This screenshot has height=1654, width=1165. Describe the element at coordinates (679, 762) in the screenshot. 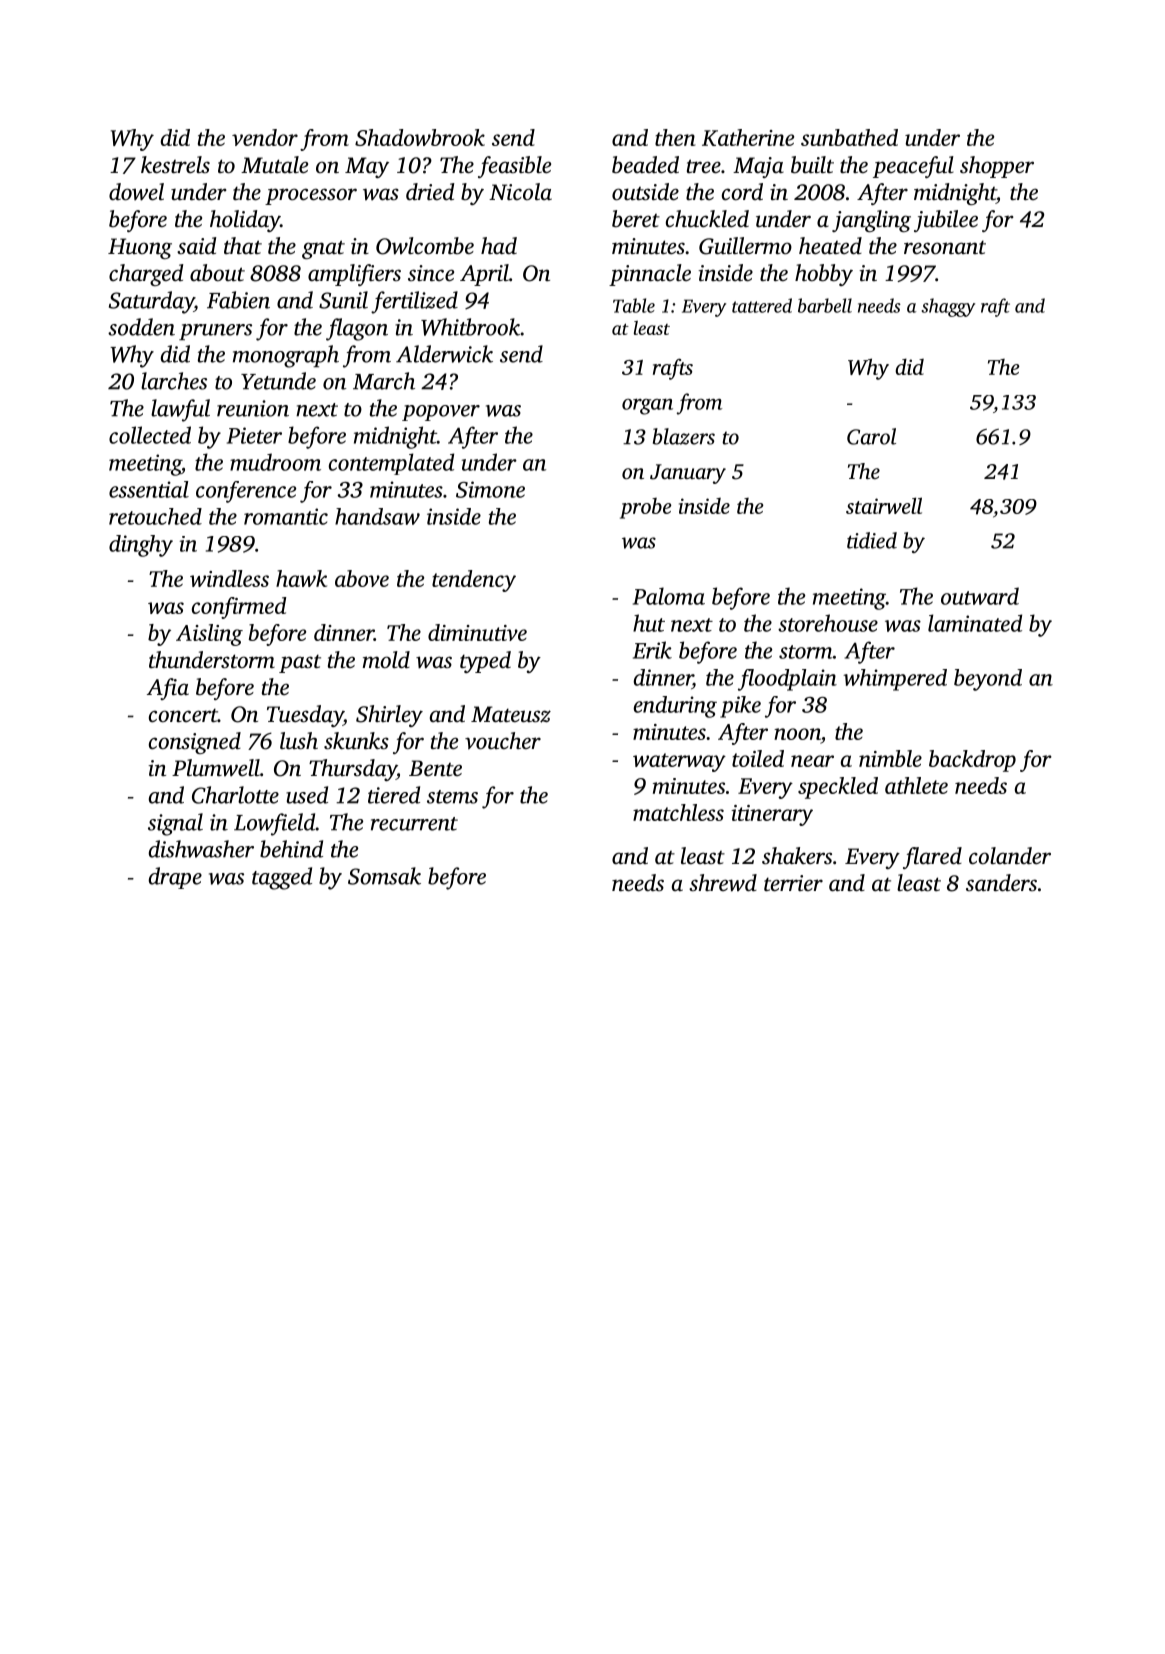

I see `waterway` at that location.
